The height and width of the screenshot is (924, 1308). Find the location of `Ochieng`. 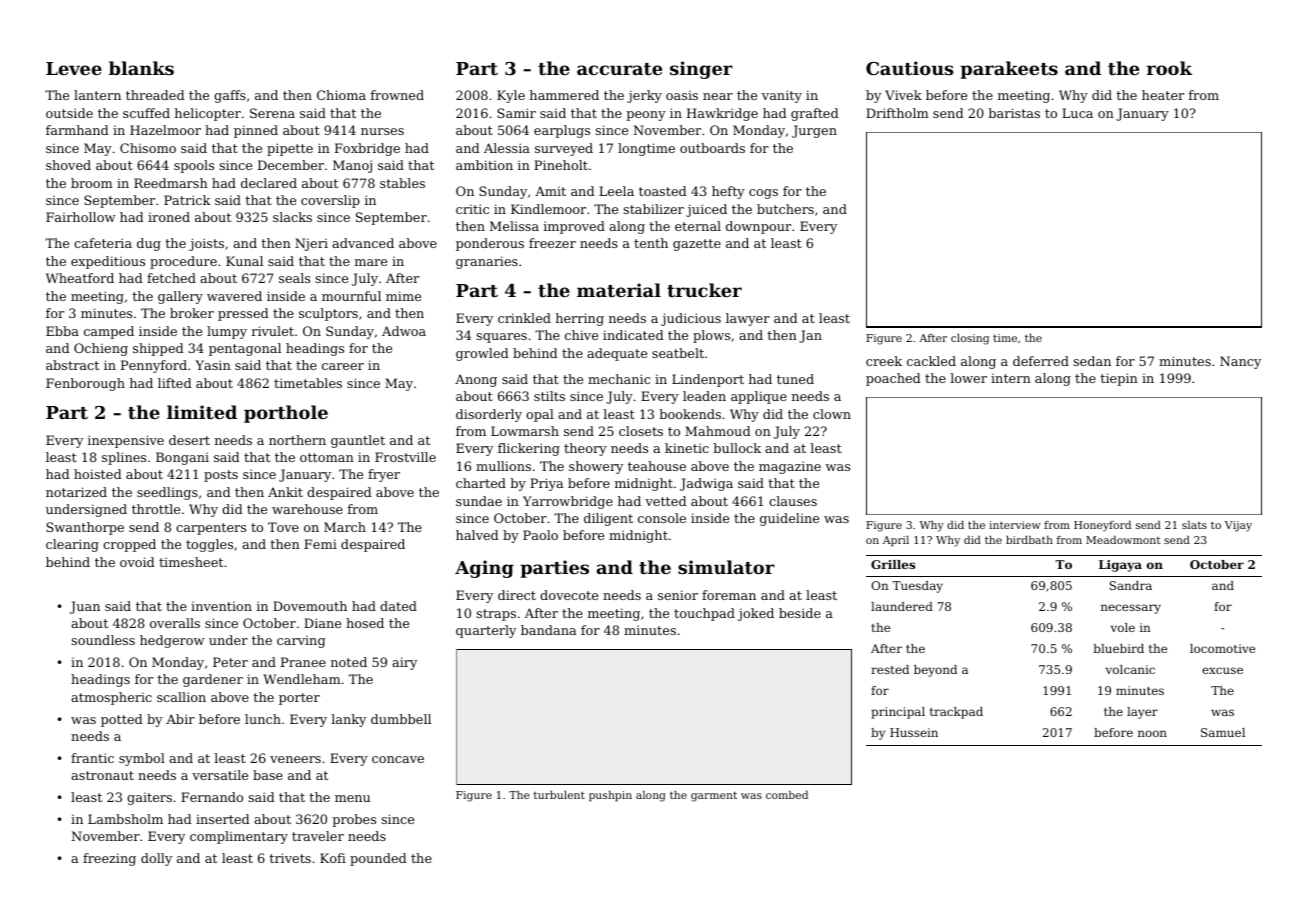

Ochieng is located at coordinates (101, 349).
